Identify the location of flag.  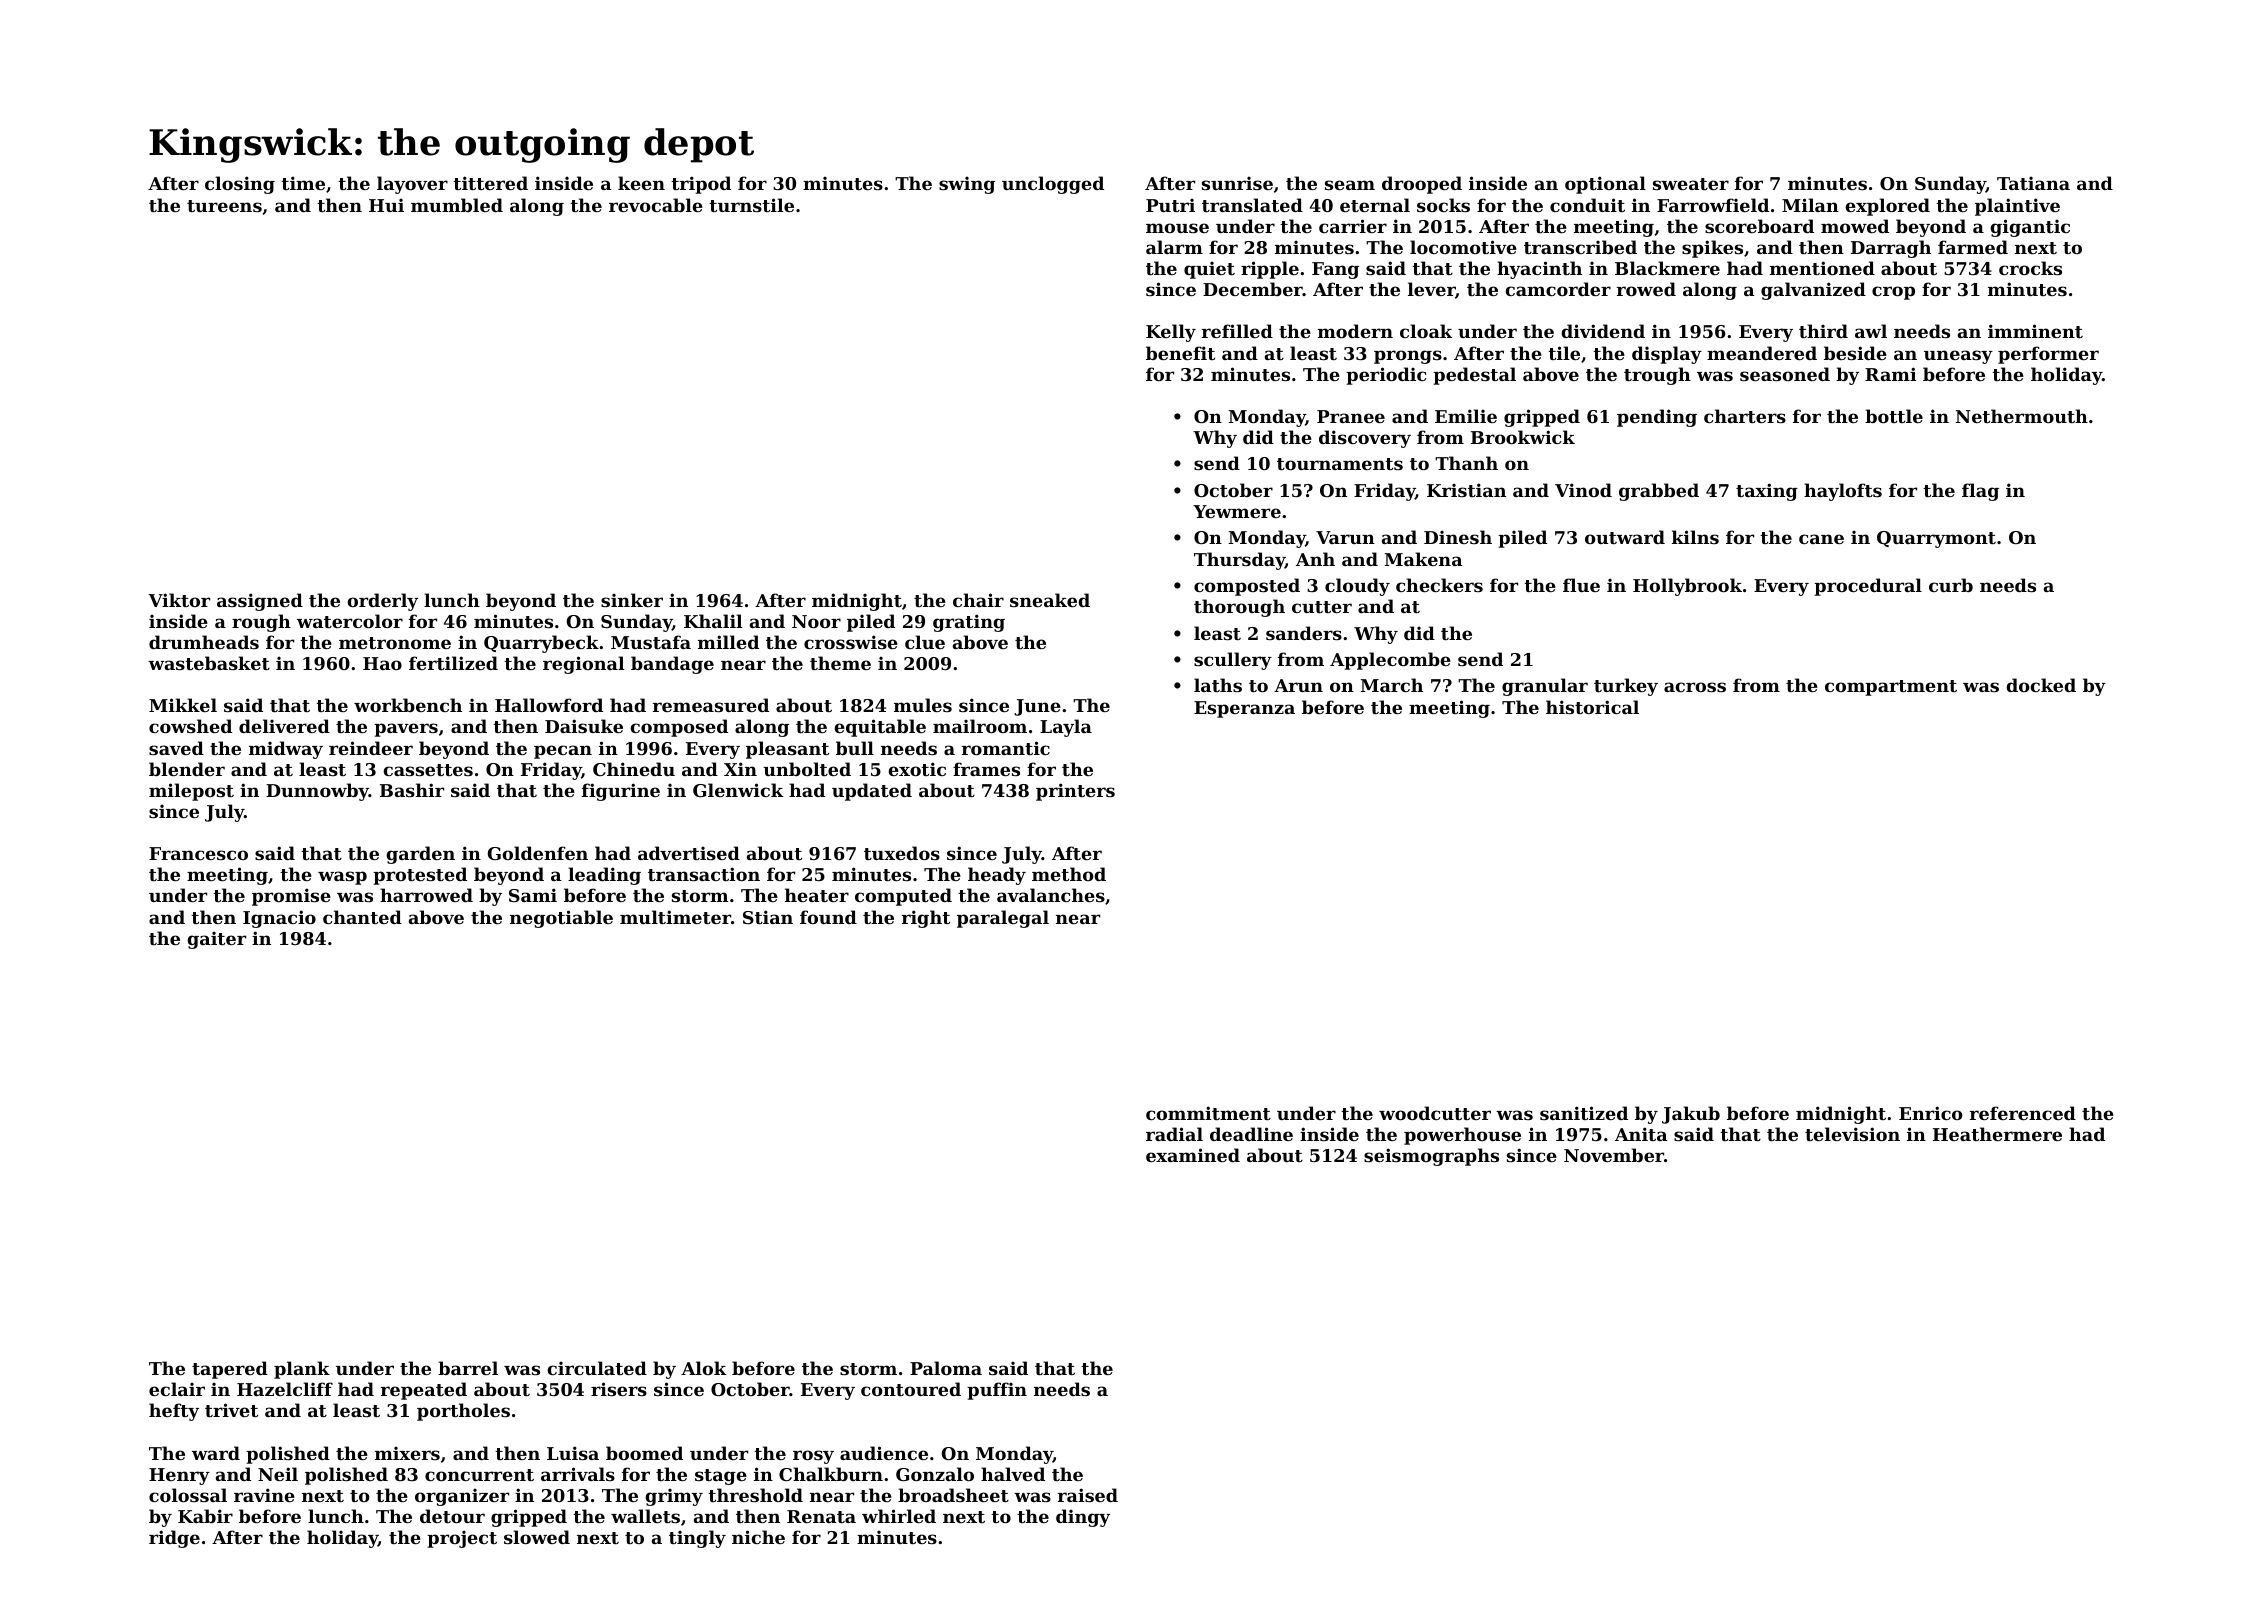
(1980, 492).
